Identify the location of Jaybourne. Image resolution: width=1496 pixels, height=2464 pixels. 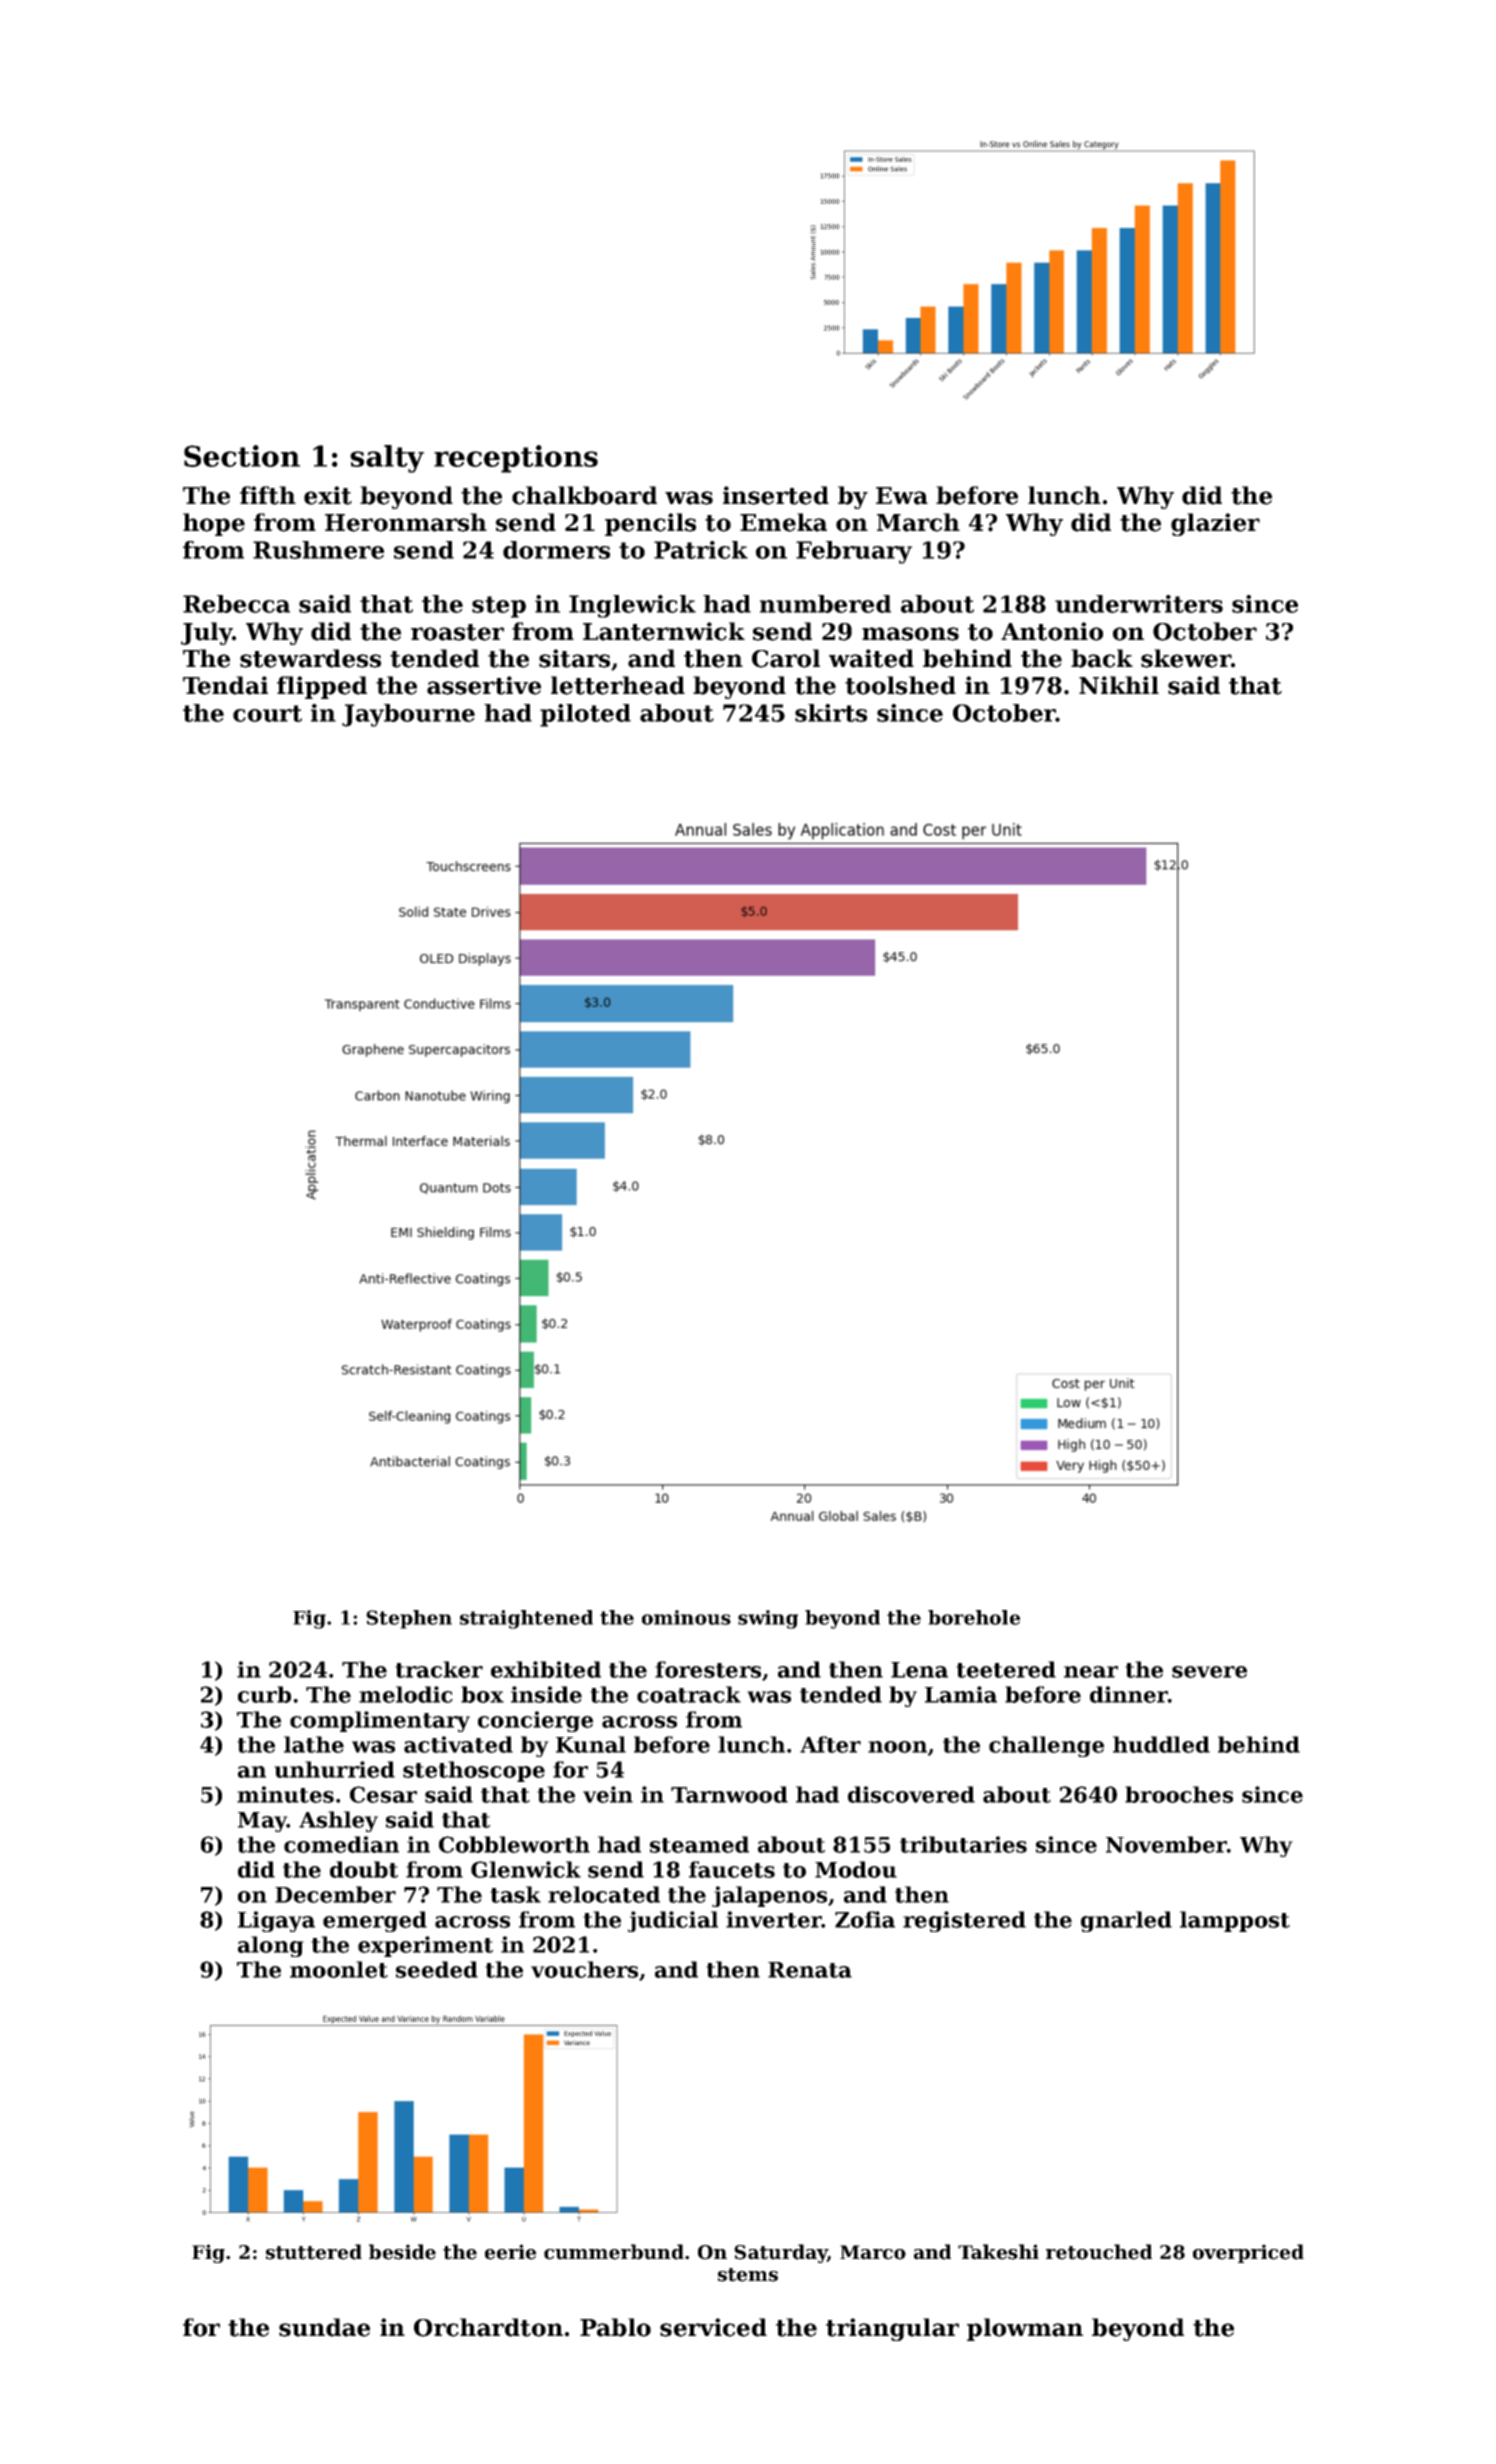
(408, 715).
